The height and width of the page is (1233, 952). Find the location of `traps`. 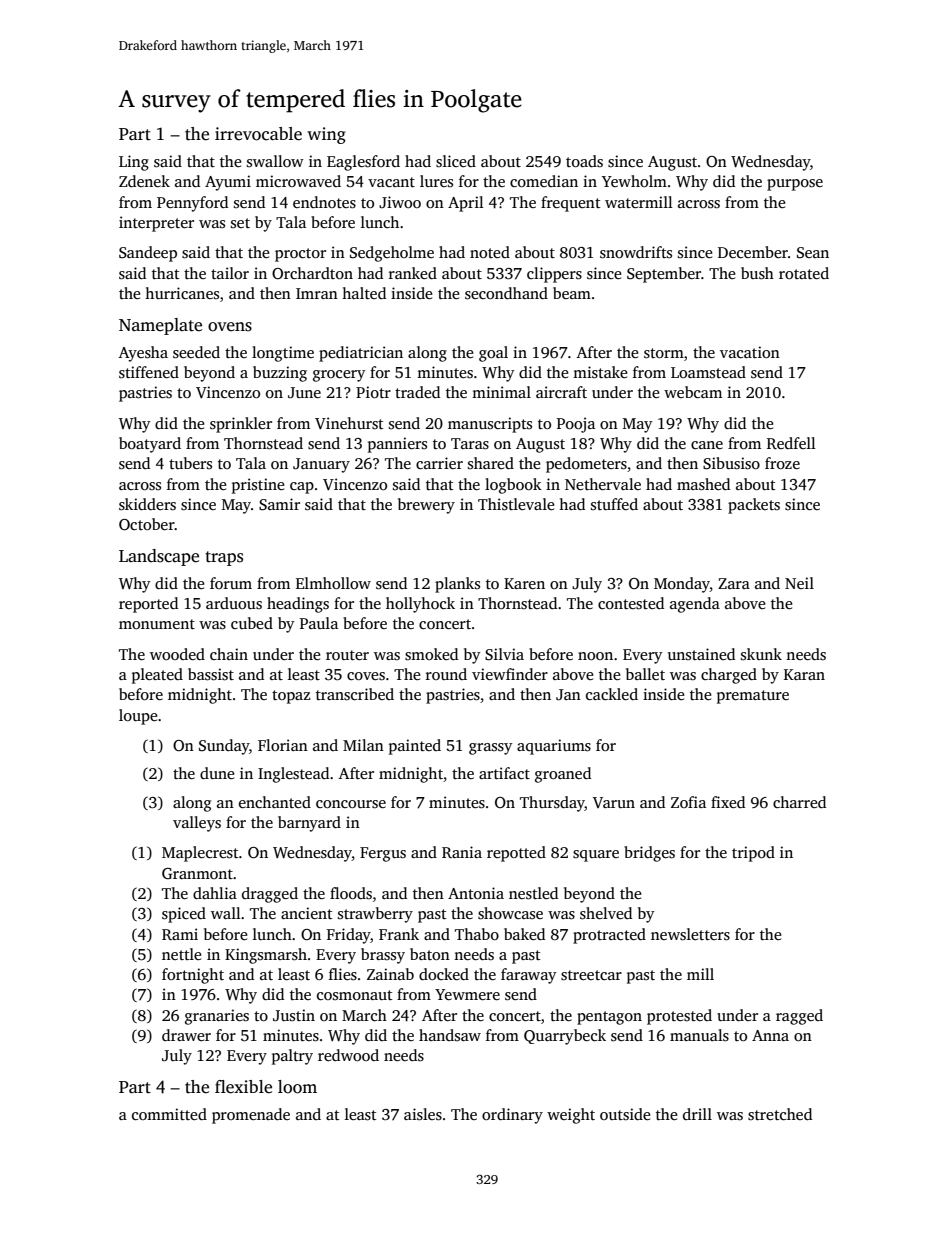

traps is located at coordinates (224, 558).
